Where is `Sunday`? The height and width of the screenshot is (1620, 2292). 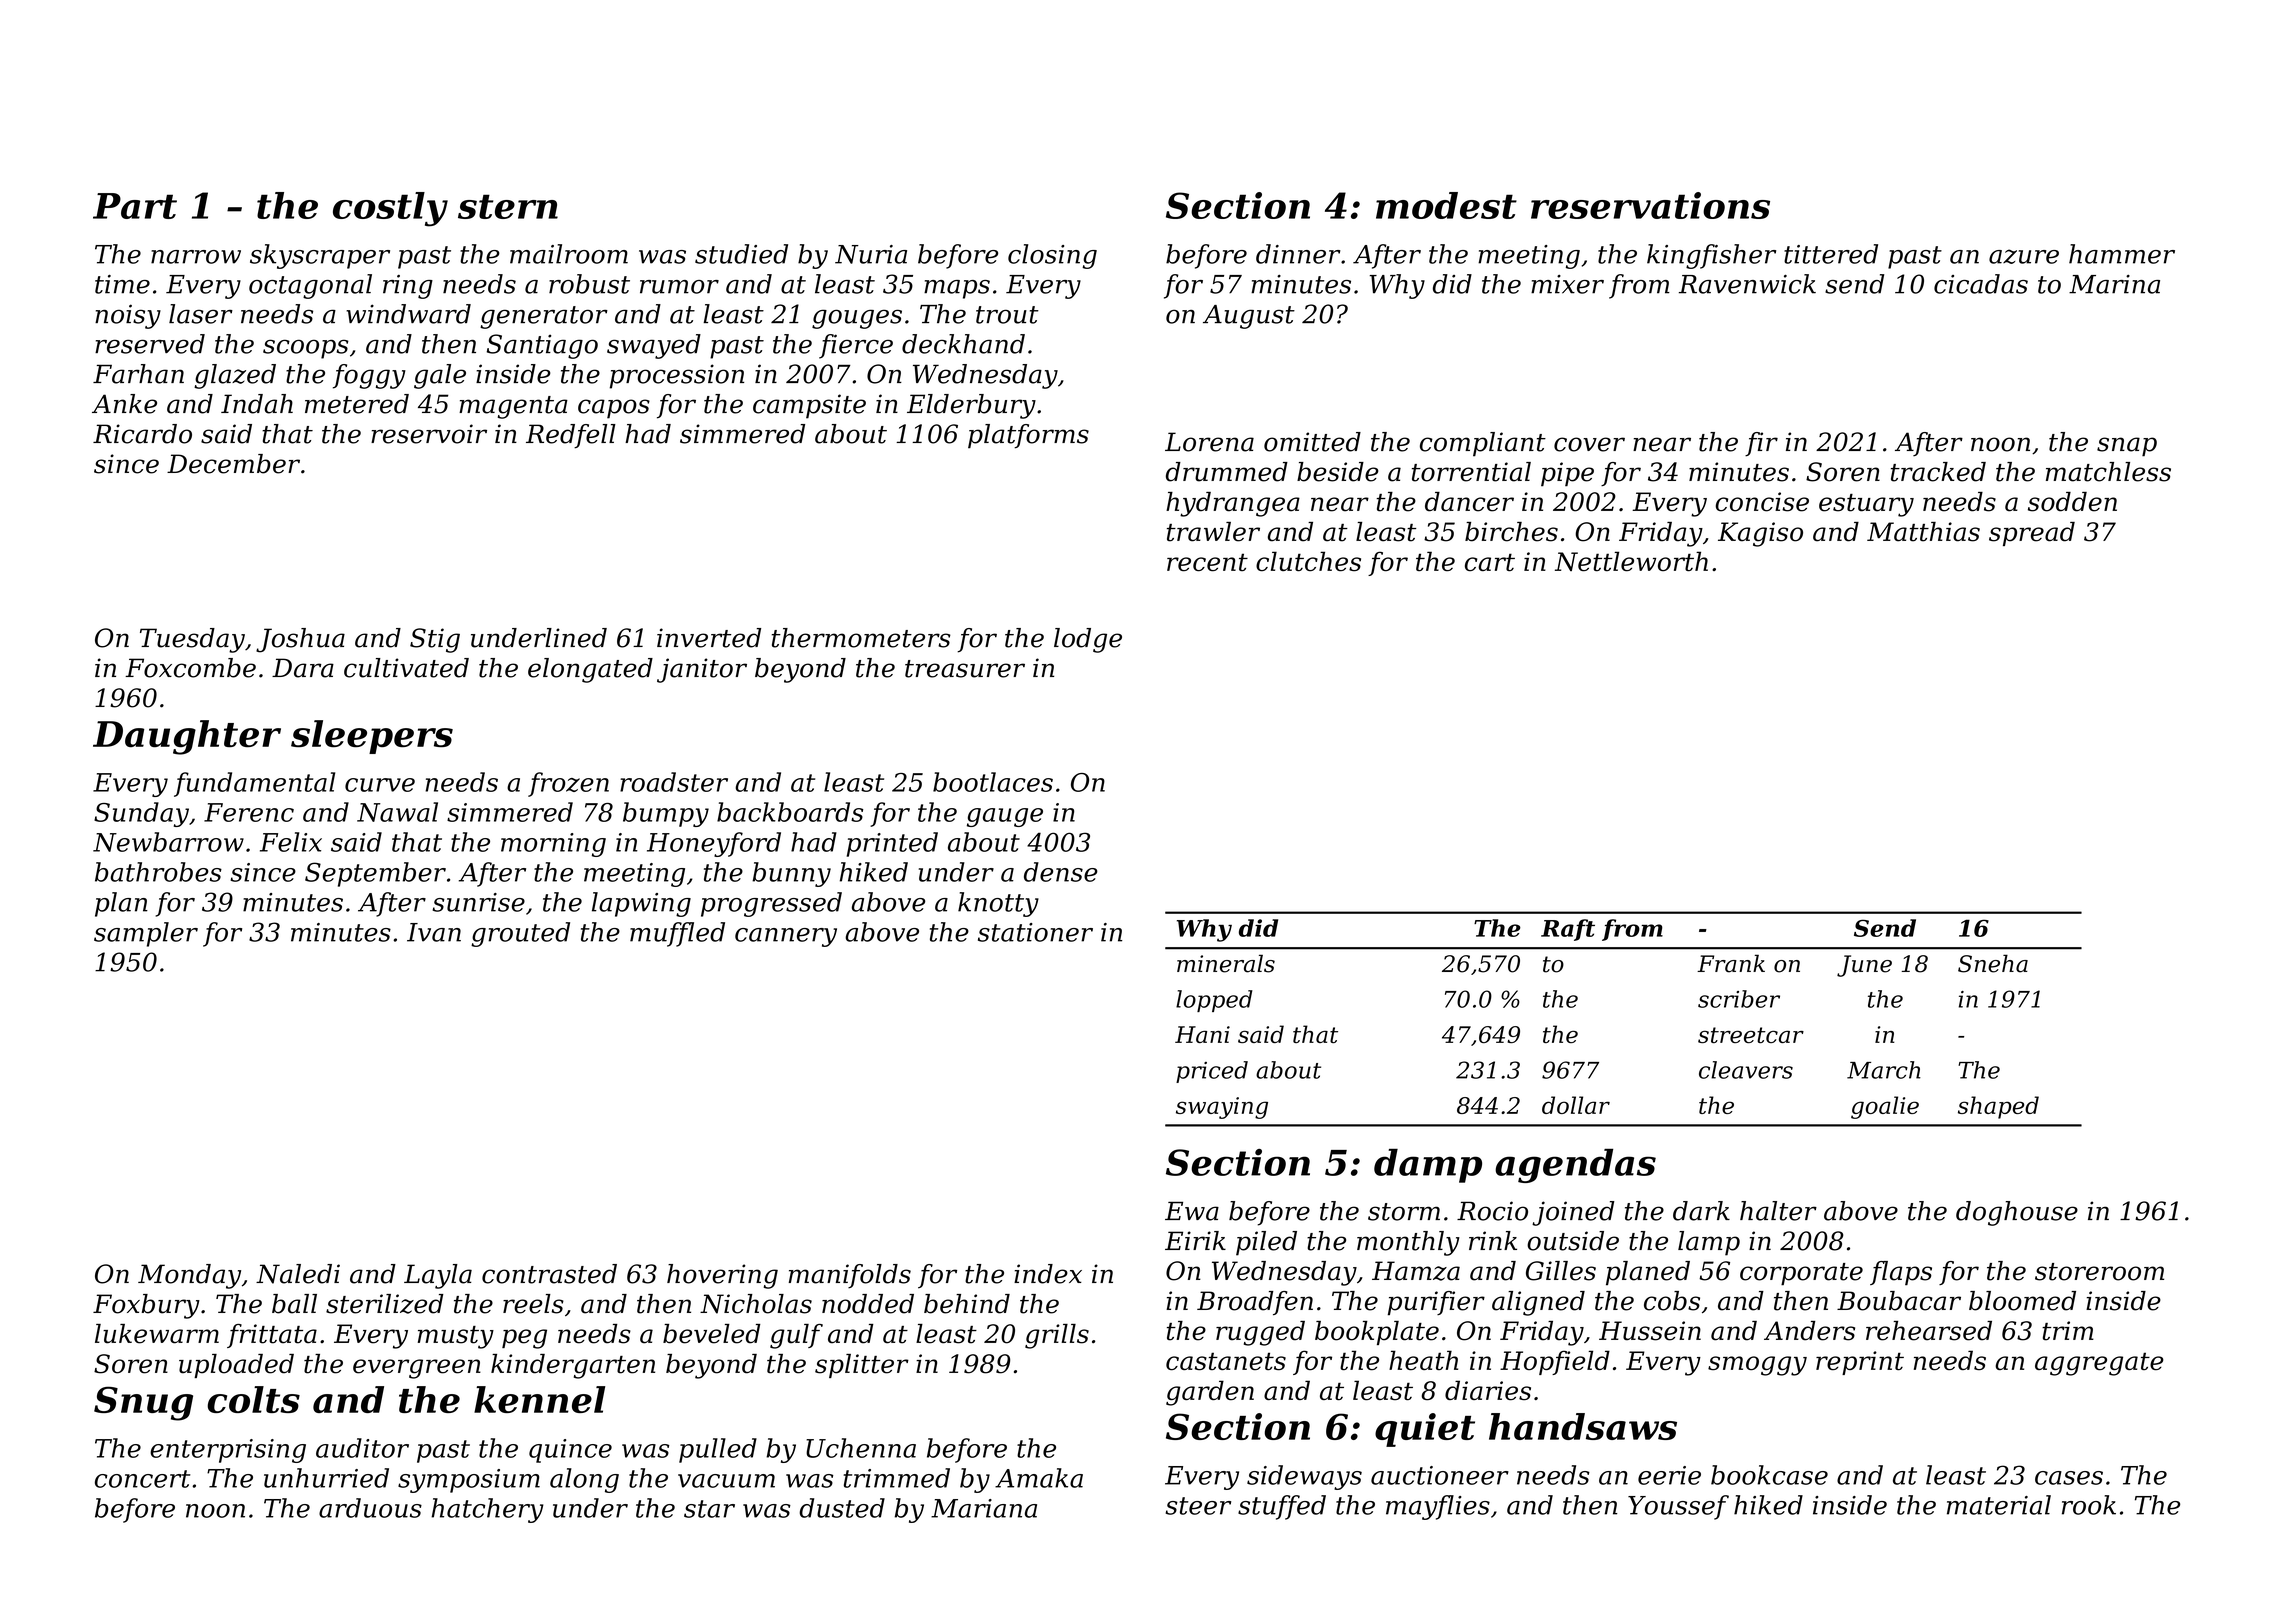
Sunday is located at coordinates (141, 814).
